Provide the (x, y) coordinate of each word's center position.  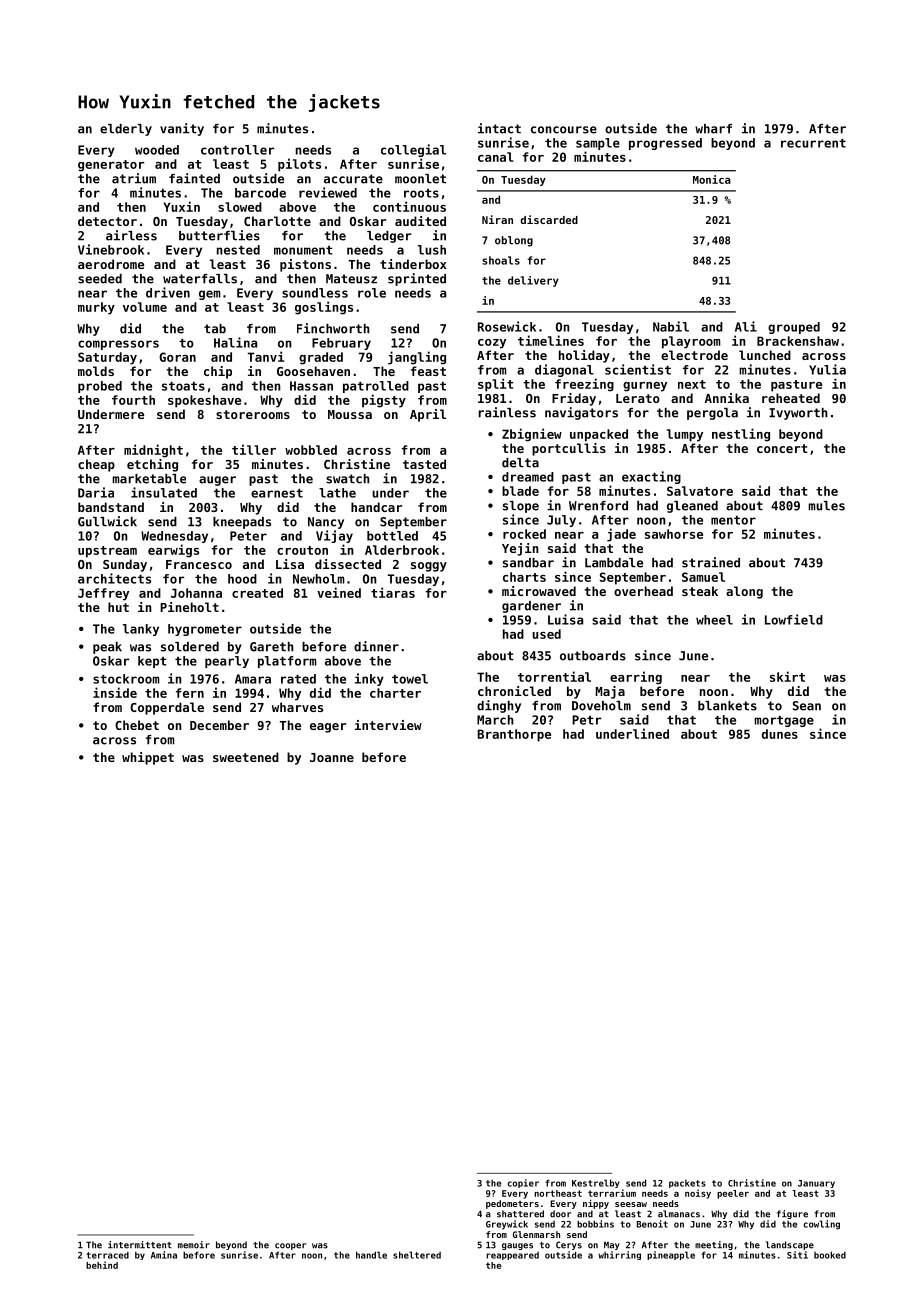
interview (388, 725)
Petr (586, 720)
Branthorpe (514, 735)
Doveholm (601, 706)
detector (107, 221)
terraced (107, 1255)
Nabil (671, 326)
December (219, 725)
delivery (533, 281)
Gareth (272, 647)
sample (598, 144)
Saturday (107, 358)
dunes (780, 734)
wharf (713, 129)
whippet (148, 758)
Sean (807, 706)
